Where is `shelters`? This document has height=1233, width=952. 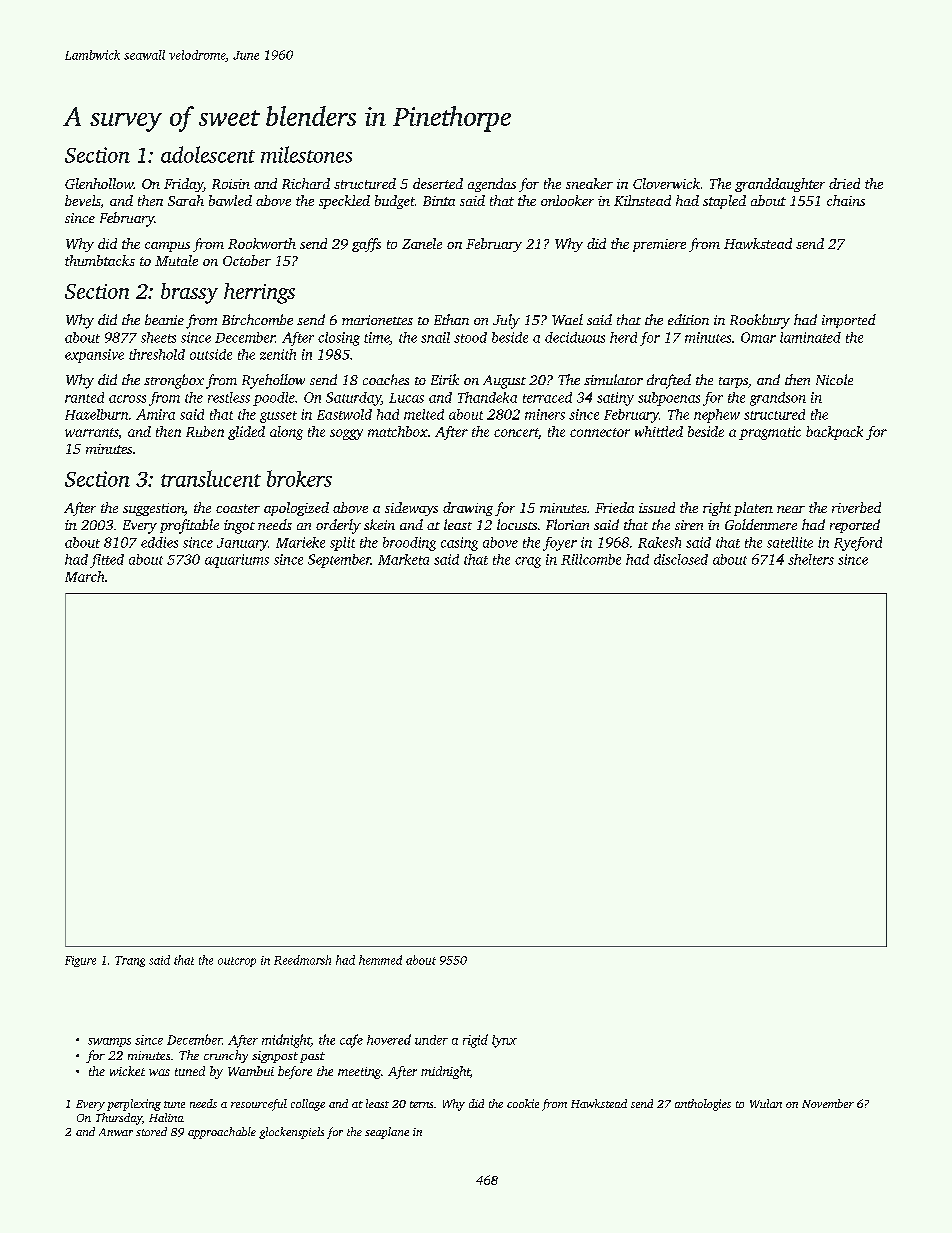
shelters is located at coordinates (811, 559).
